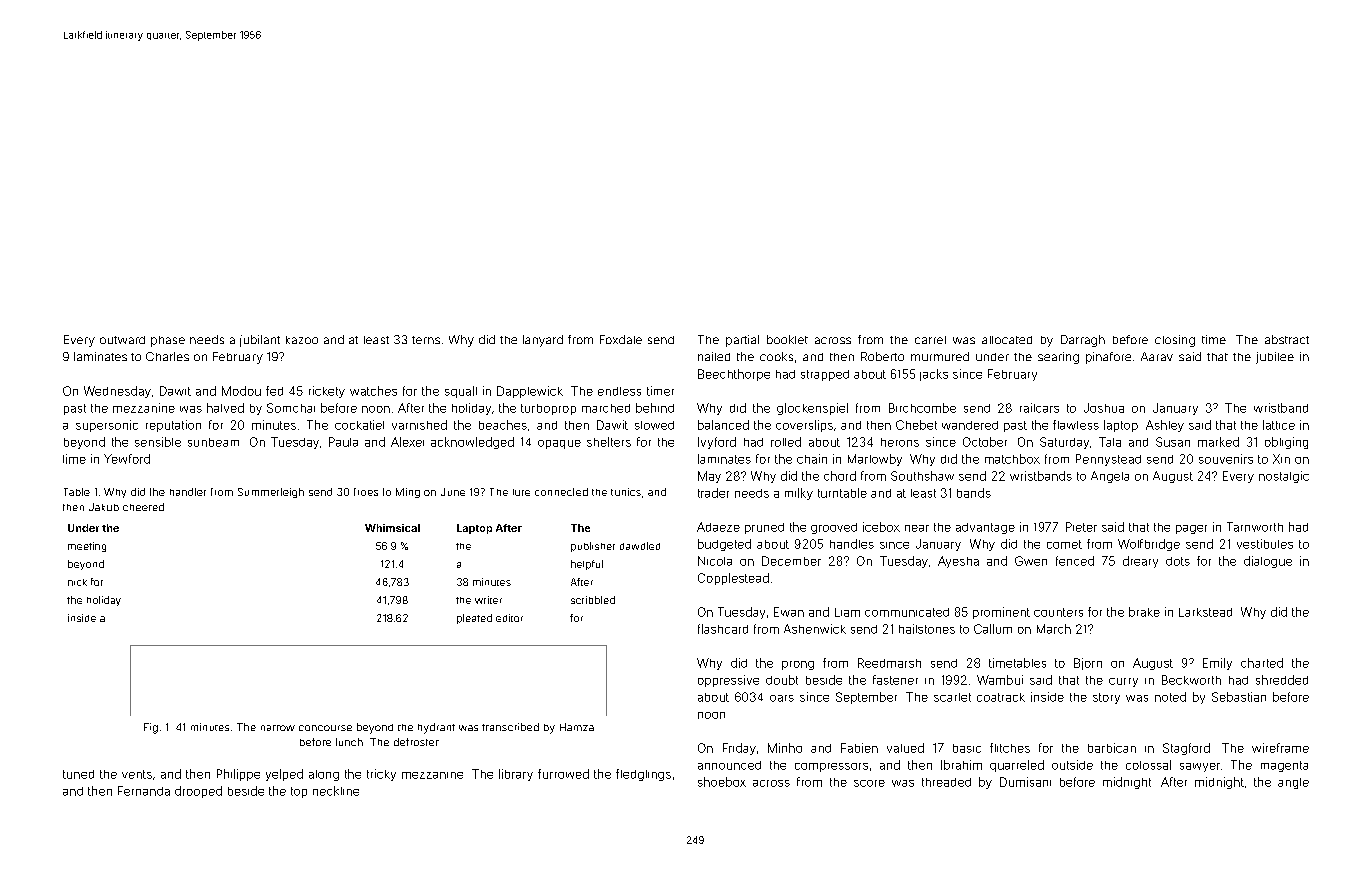  I want to click on cheered, so click(143, 507).
